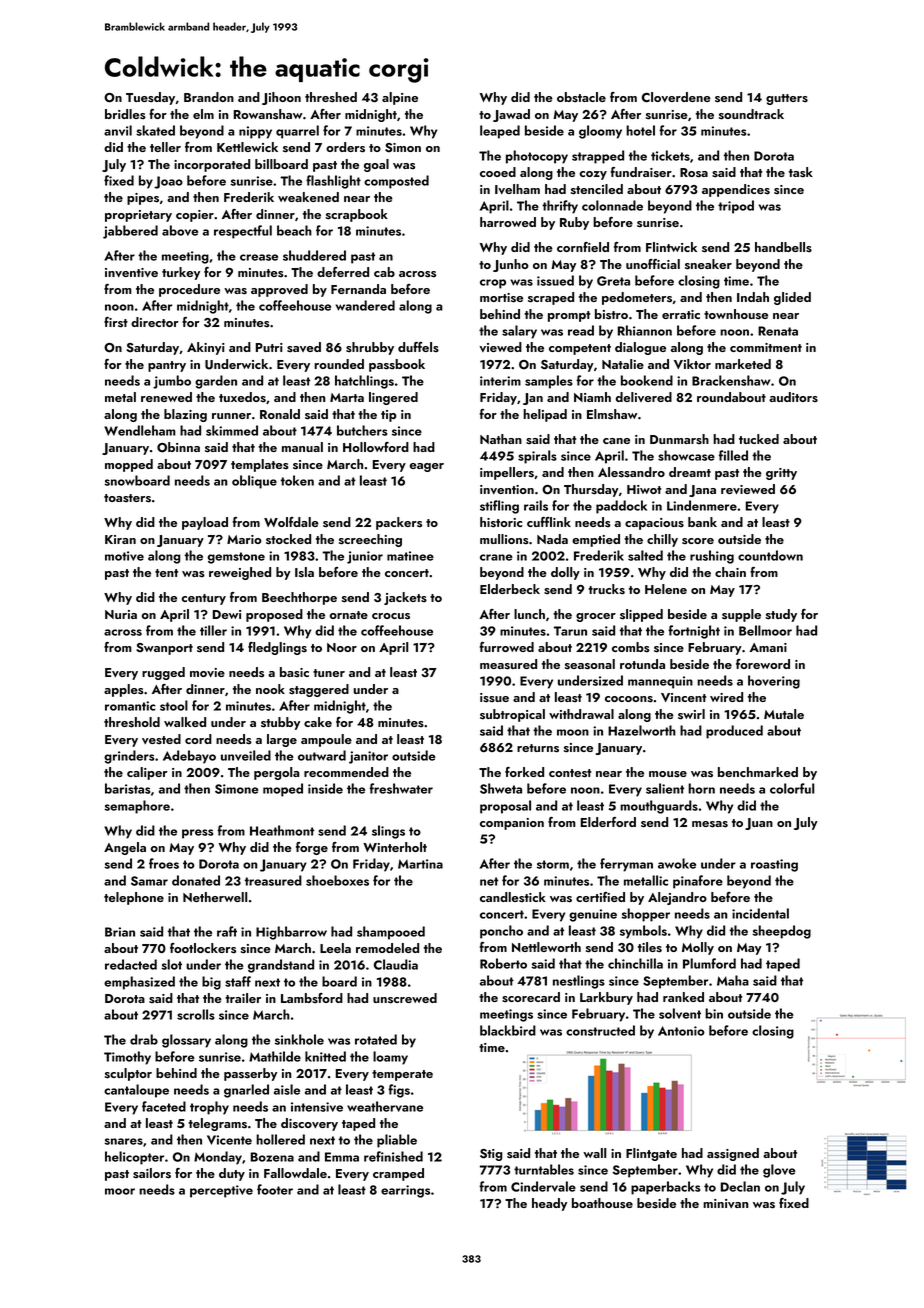 The image size is (924, 1308). Describe the element at coordinates (670, 155) in the screenshot. I see `tickets` at that location.
